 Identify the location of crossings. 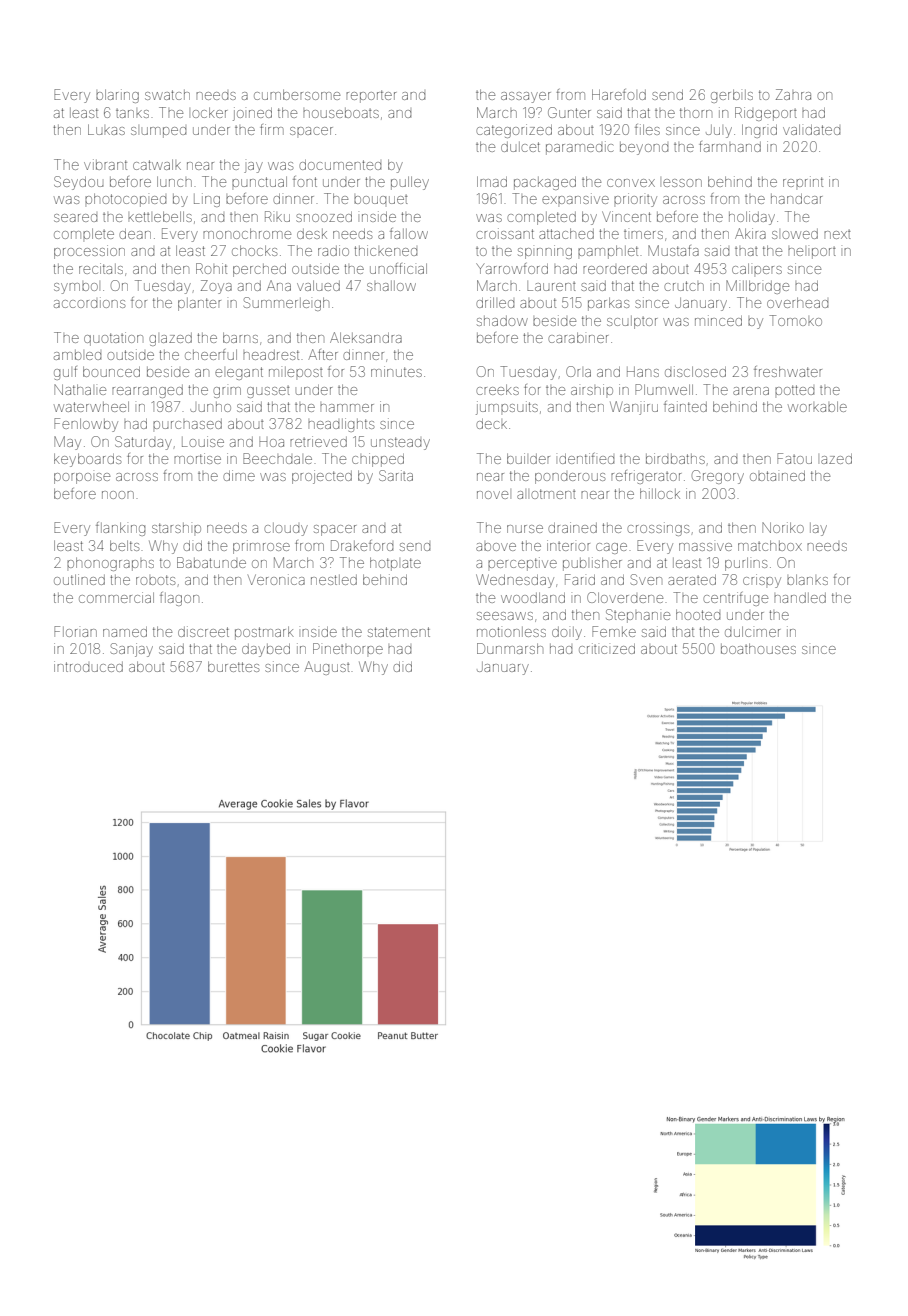
(658, 529).
